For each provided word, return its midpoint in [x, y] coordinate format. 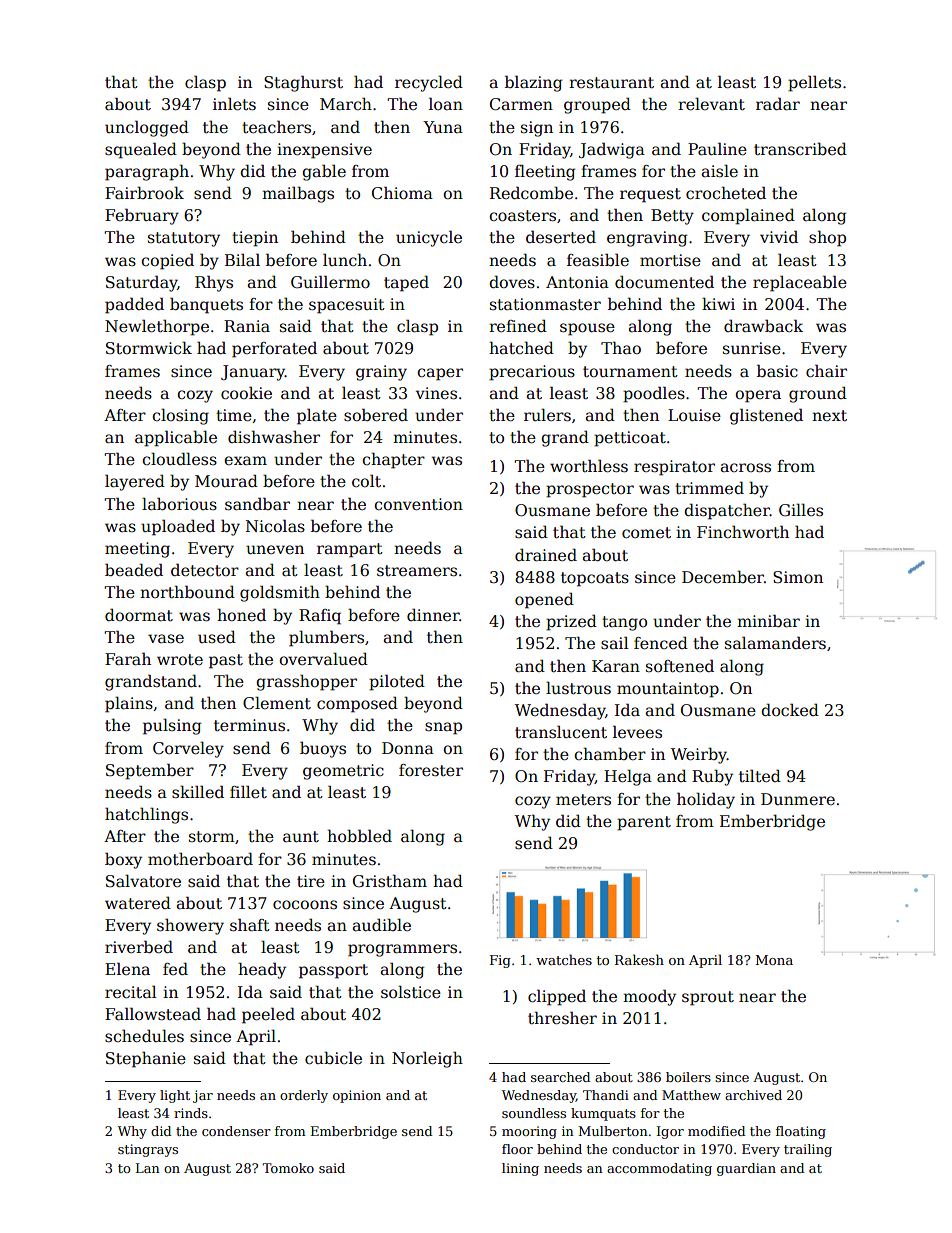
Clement [277, 703]
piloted [397, 682]
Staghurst [303, 83]
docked [790, 710]
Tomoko [288, 1168]
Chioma [402, 193]
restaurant [611, 83]
